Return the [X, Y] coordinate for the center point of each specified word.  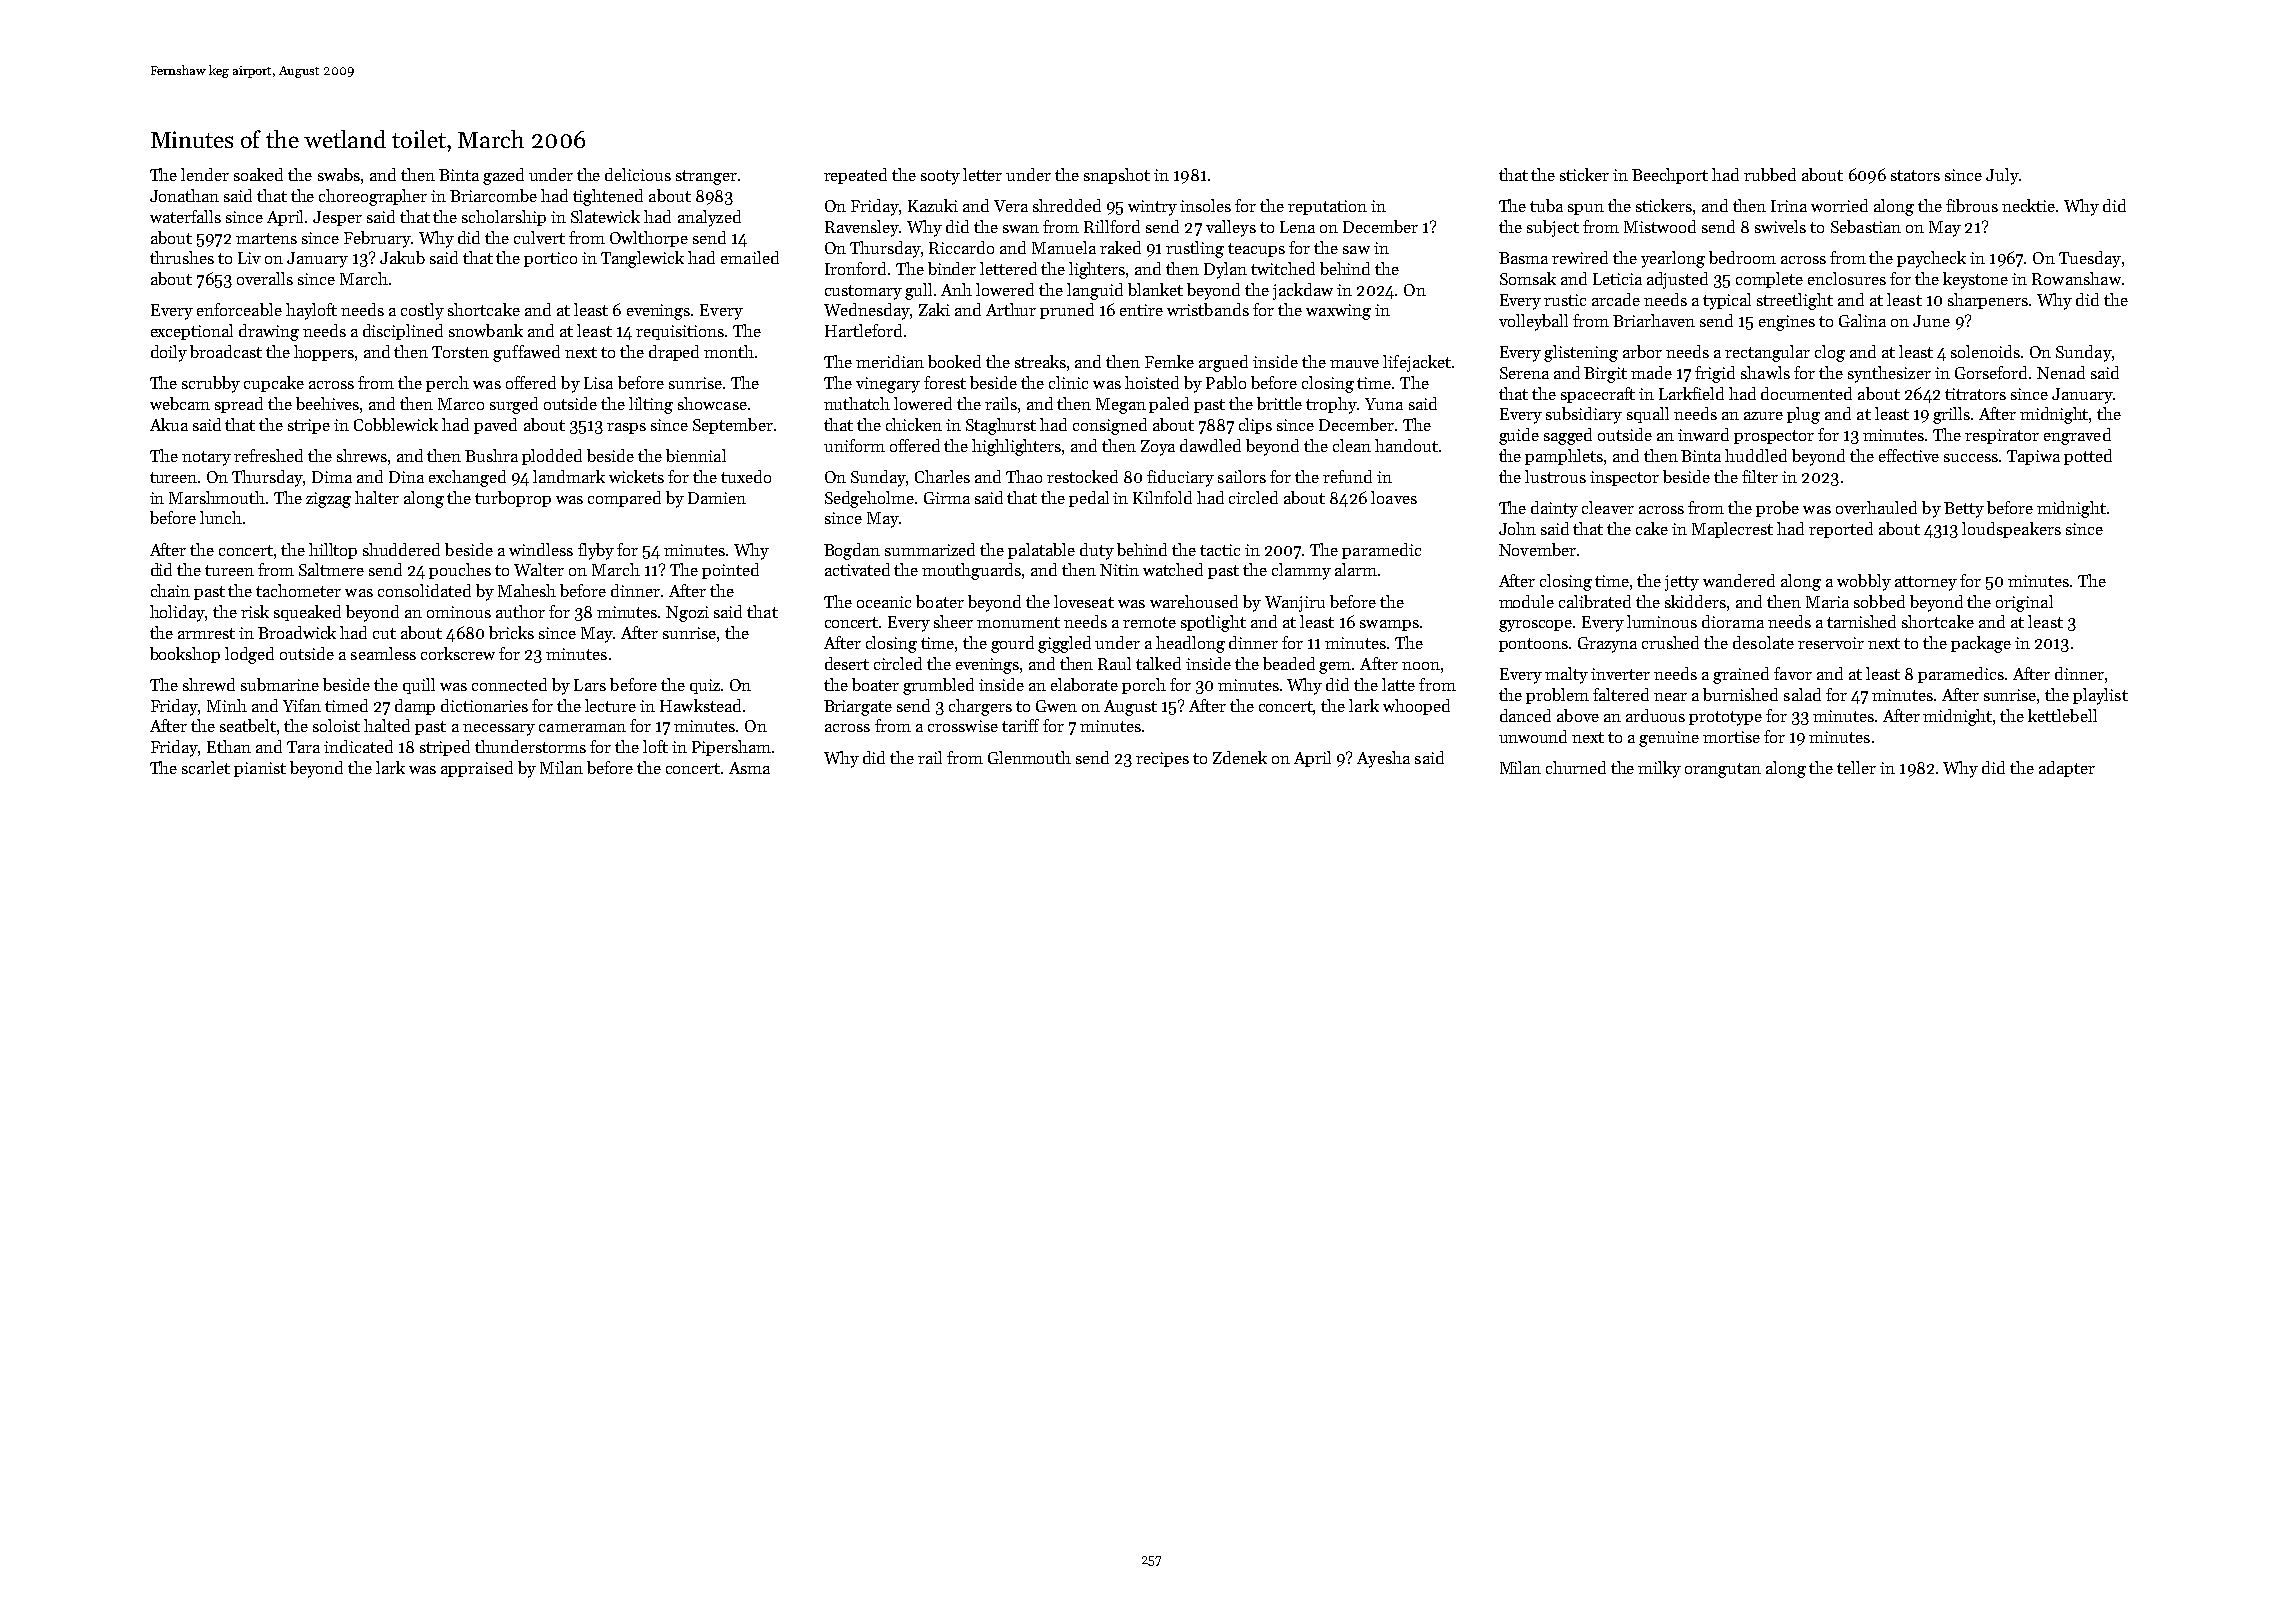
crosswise [963, 726]
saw [1356, 250]
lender [205, 174]
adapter [2067, 769]
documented [1806, 393]
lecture [610, 705]
